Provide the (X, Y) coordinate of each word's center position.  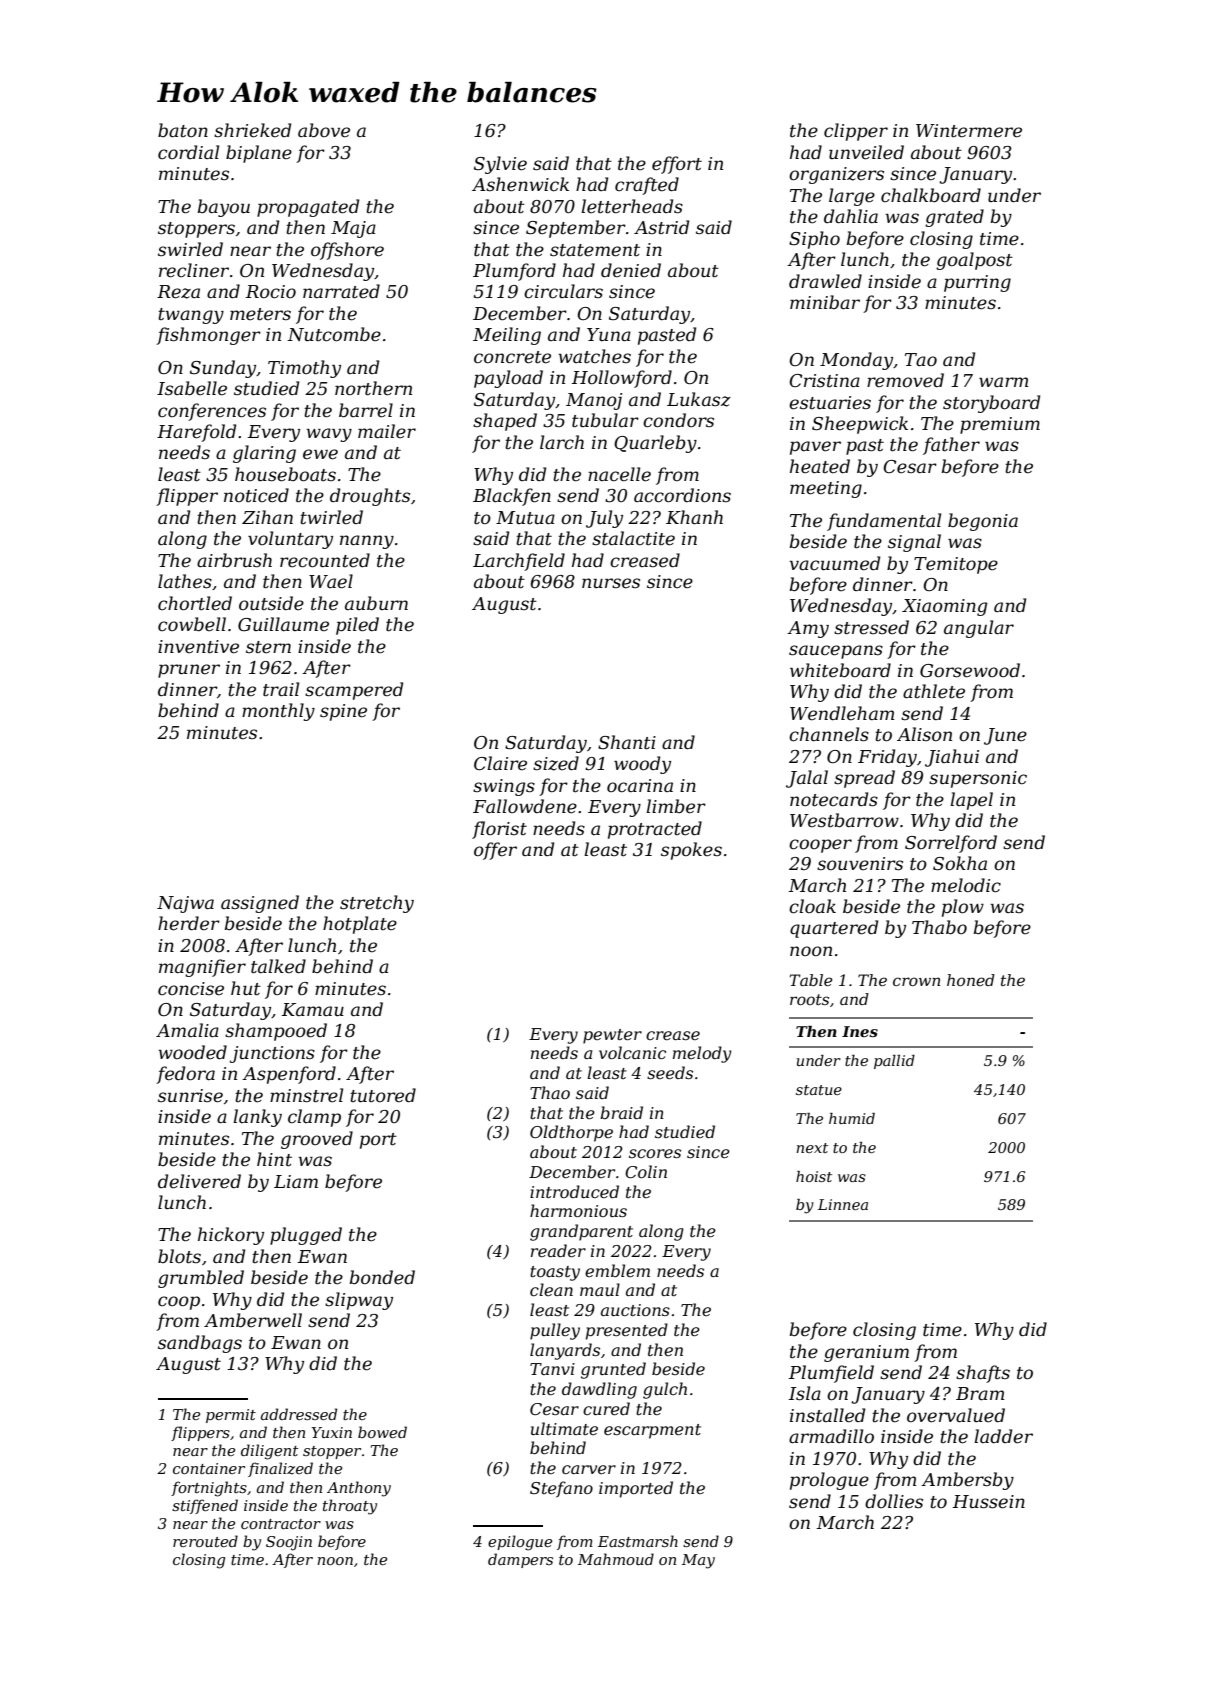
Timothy (304, 369)
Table (811, 980)
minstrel (306, 1095)
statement (595, 250)
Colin (646, 1171)
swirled (190, 249)
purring (977, 283)
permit (231, 1416)
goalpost (974, 261)
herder (189, 923)
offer (495, 851)
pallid (894, 1062)
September (576, 229)
